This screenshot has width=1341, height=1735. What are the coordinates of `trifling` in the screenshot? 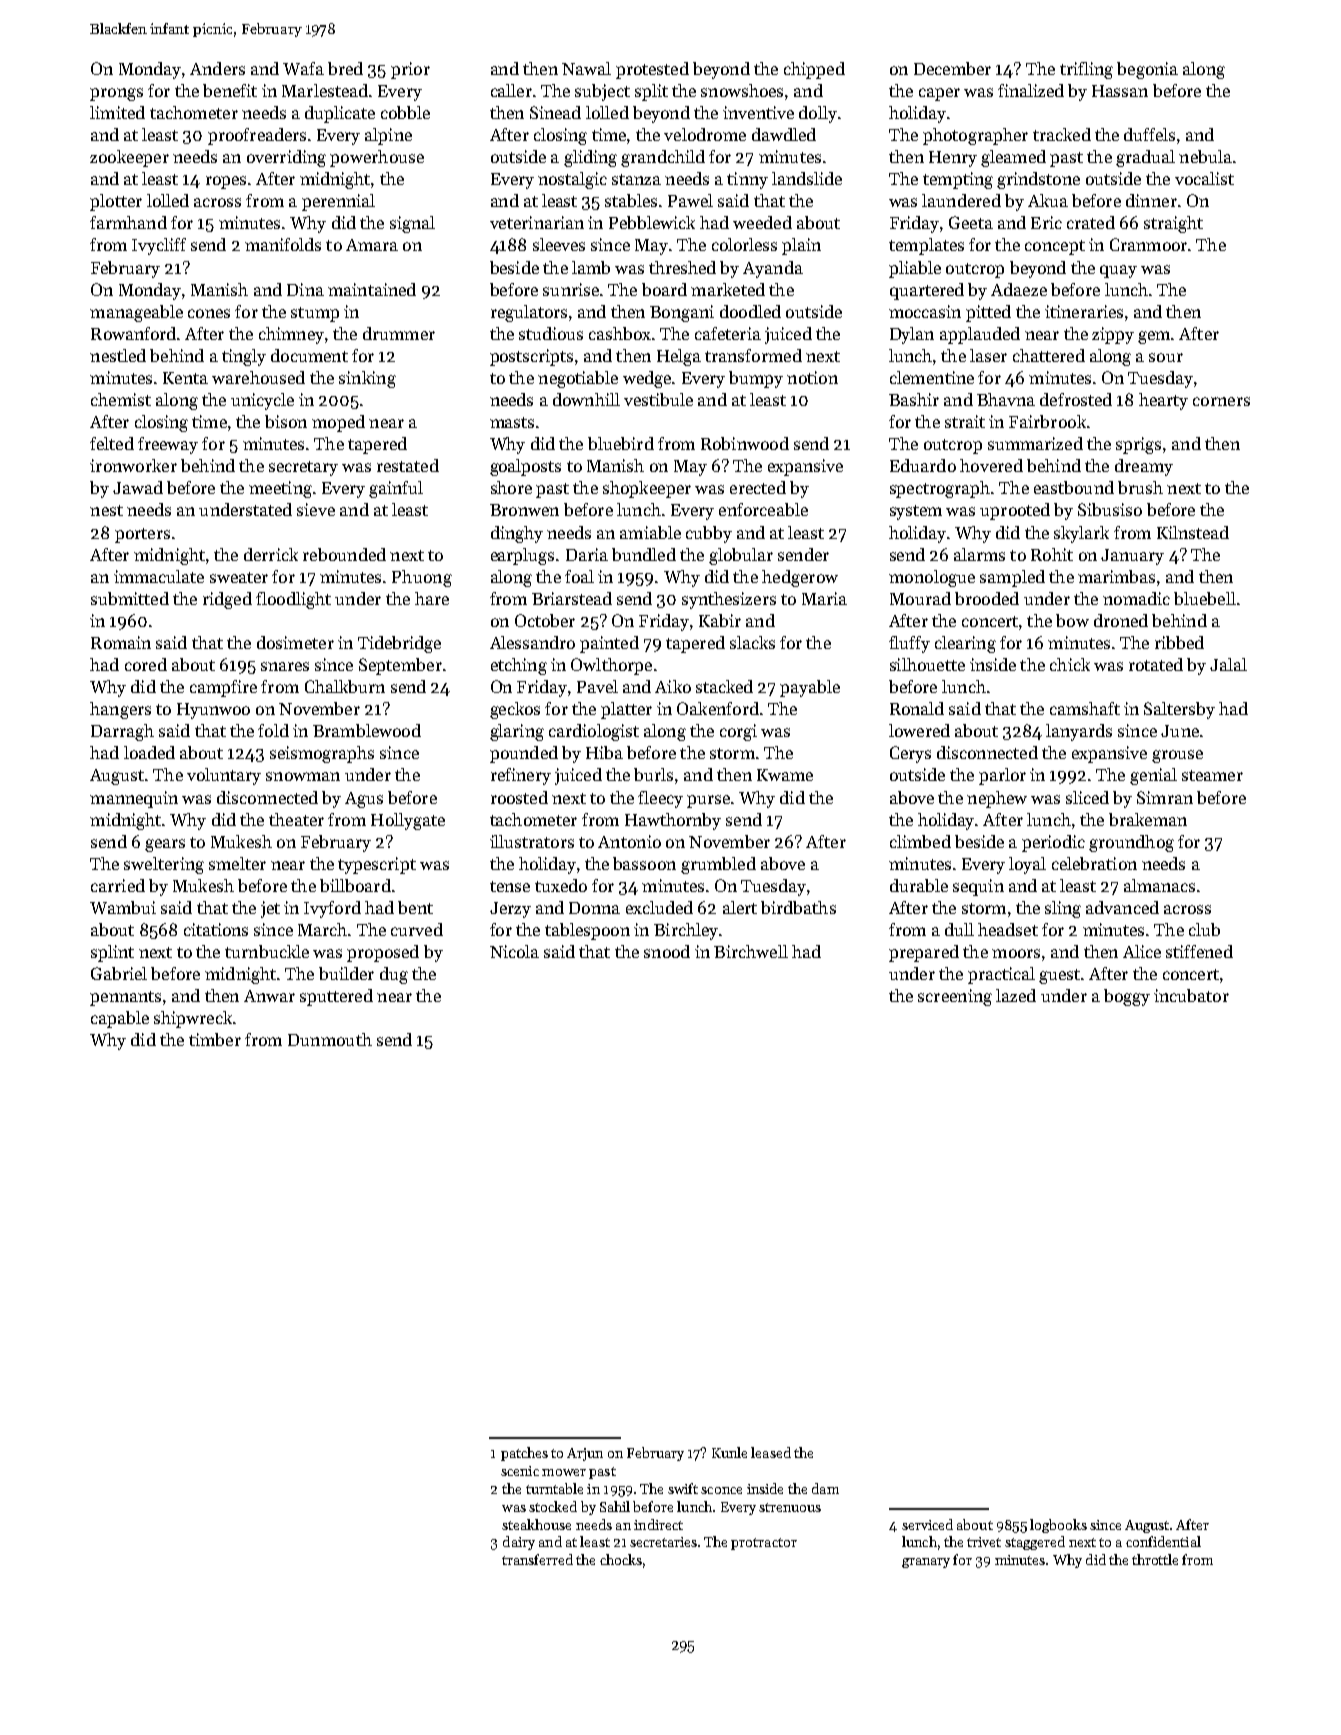 It's located at (1086, 70).
